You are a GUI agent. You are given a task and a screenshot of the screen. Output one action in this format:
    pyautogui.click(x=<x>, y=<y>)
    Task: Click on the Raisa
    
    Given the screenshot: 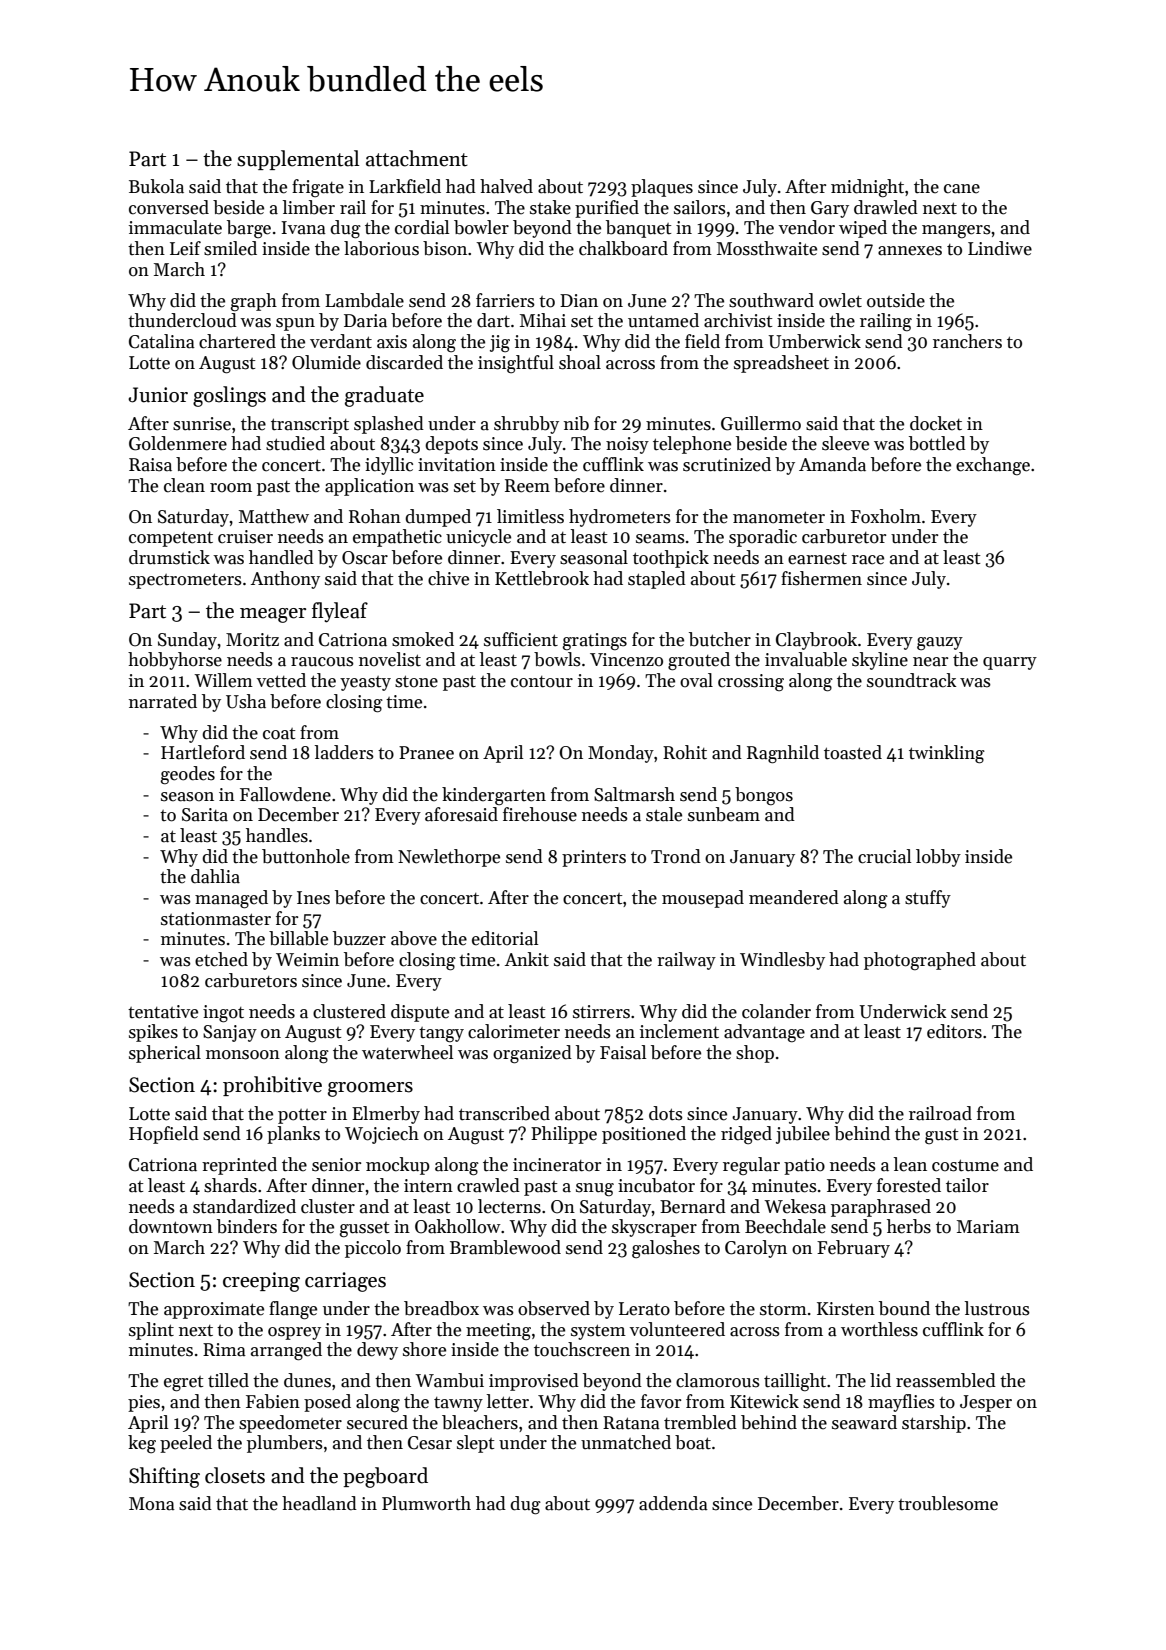 What is the action you would take?
    pyautogui.click(x=150, y=465)
